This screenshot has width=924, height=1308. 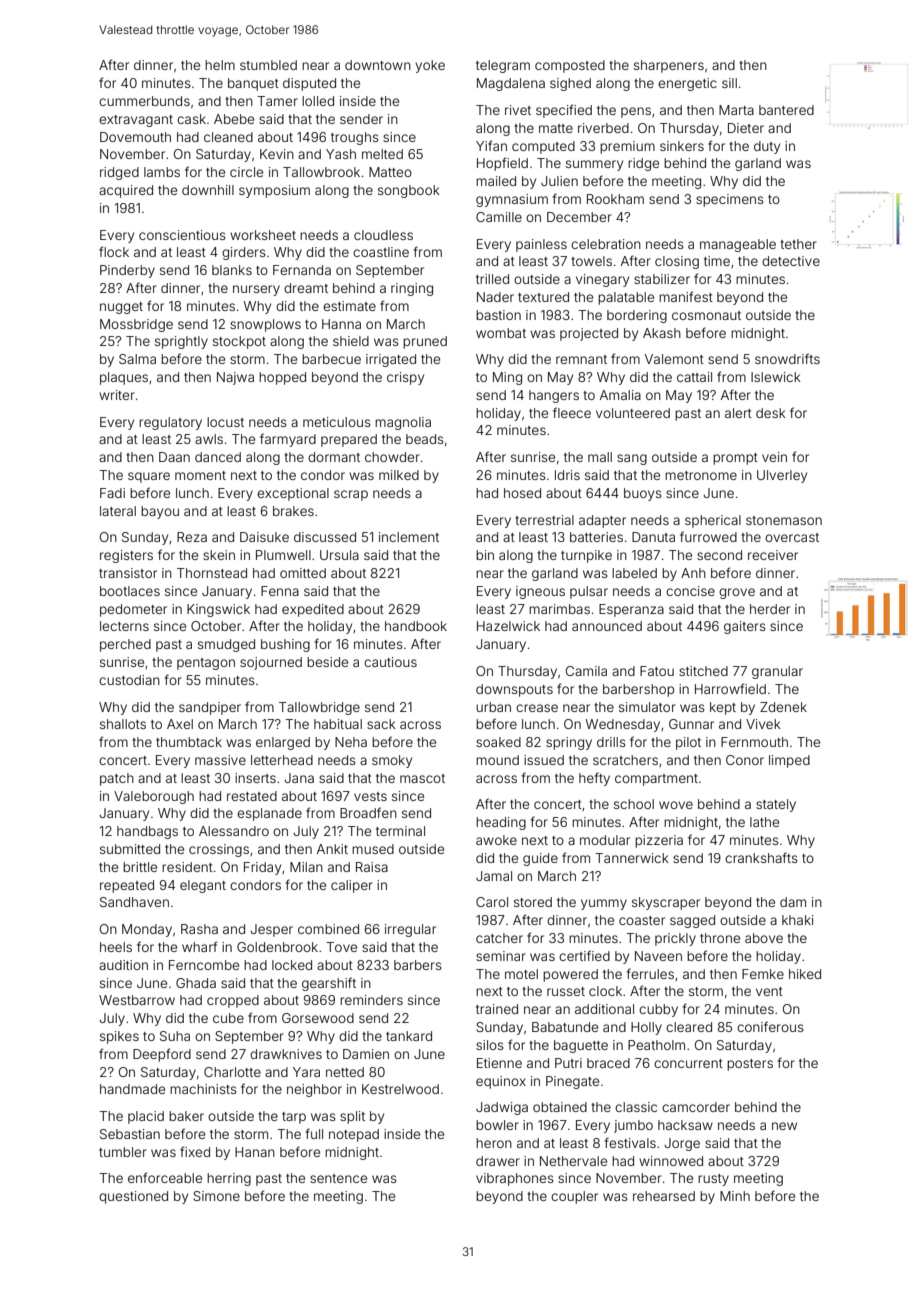 I want to click on celebration, so click(x=606, y=244).
